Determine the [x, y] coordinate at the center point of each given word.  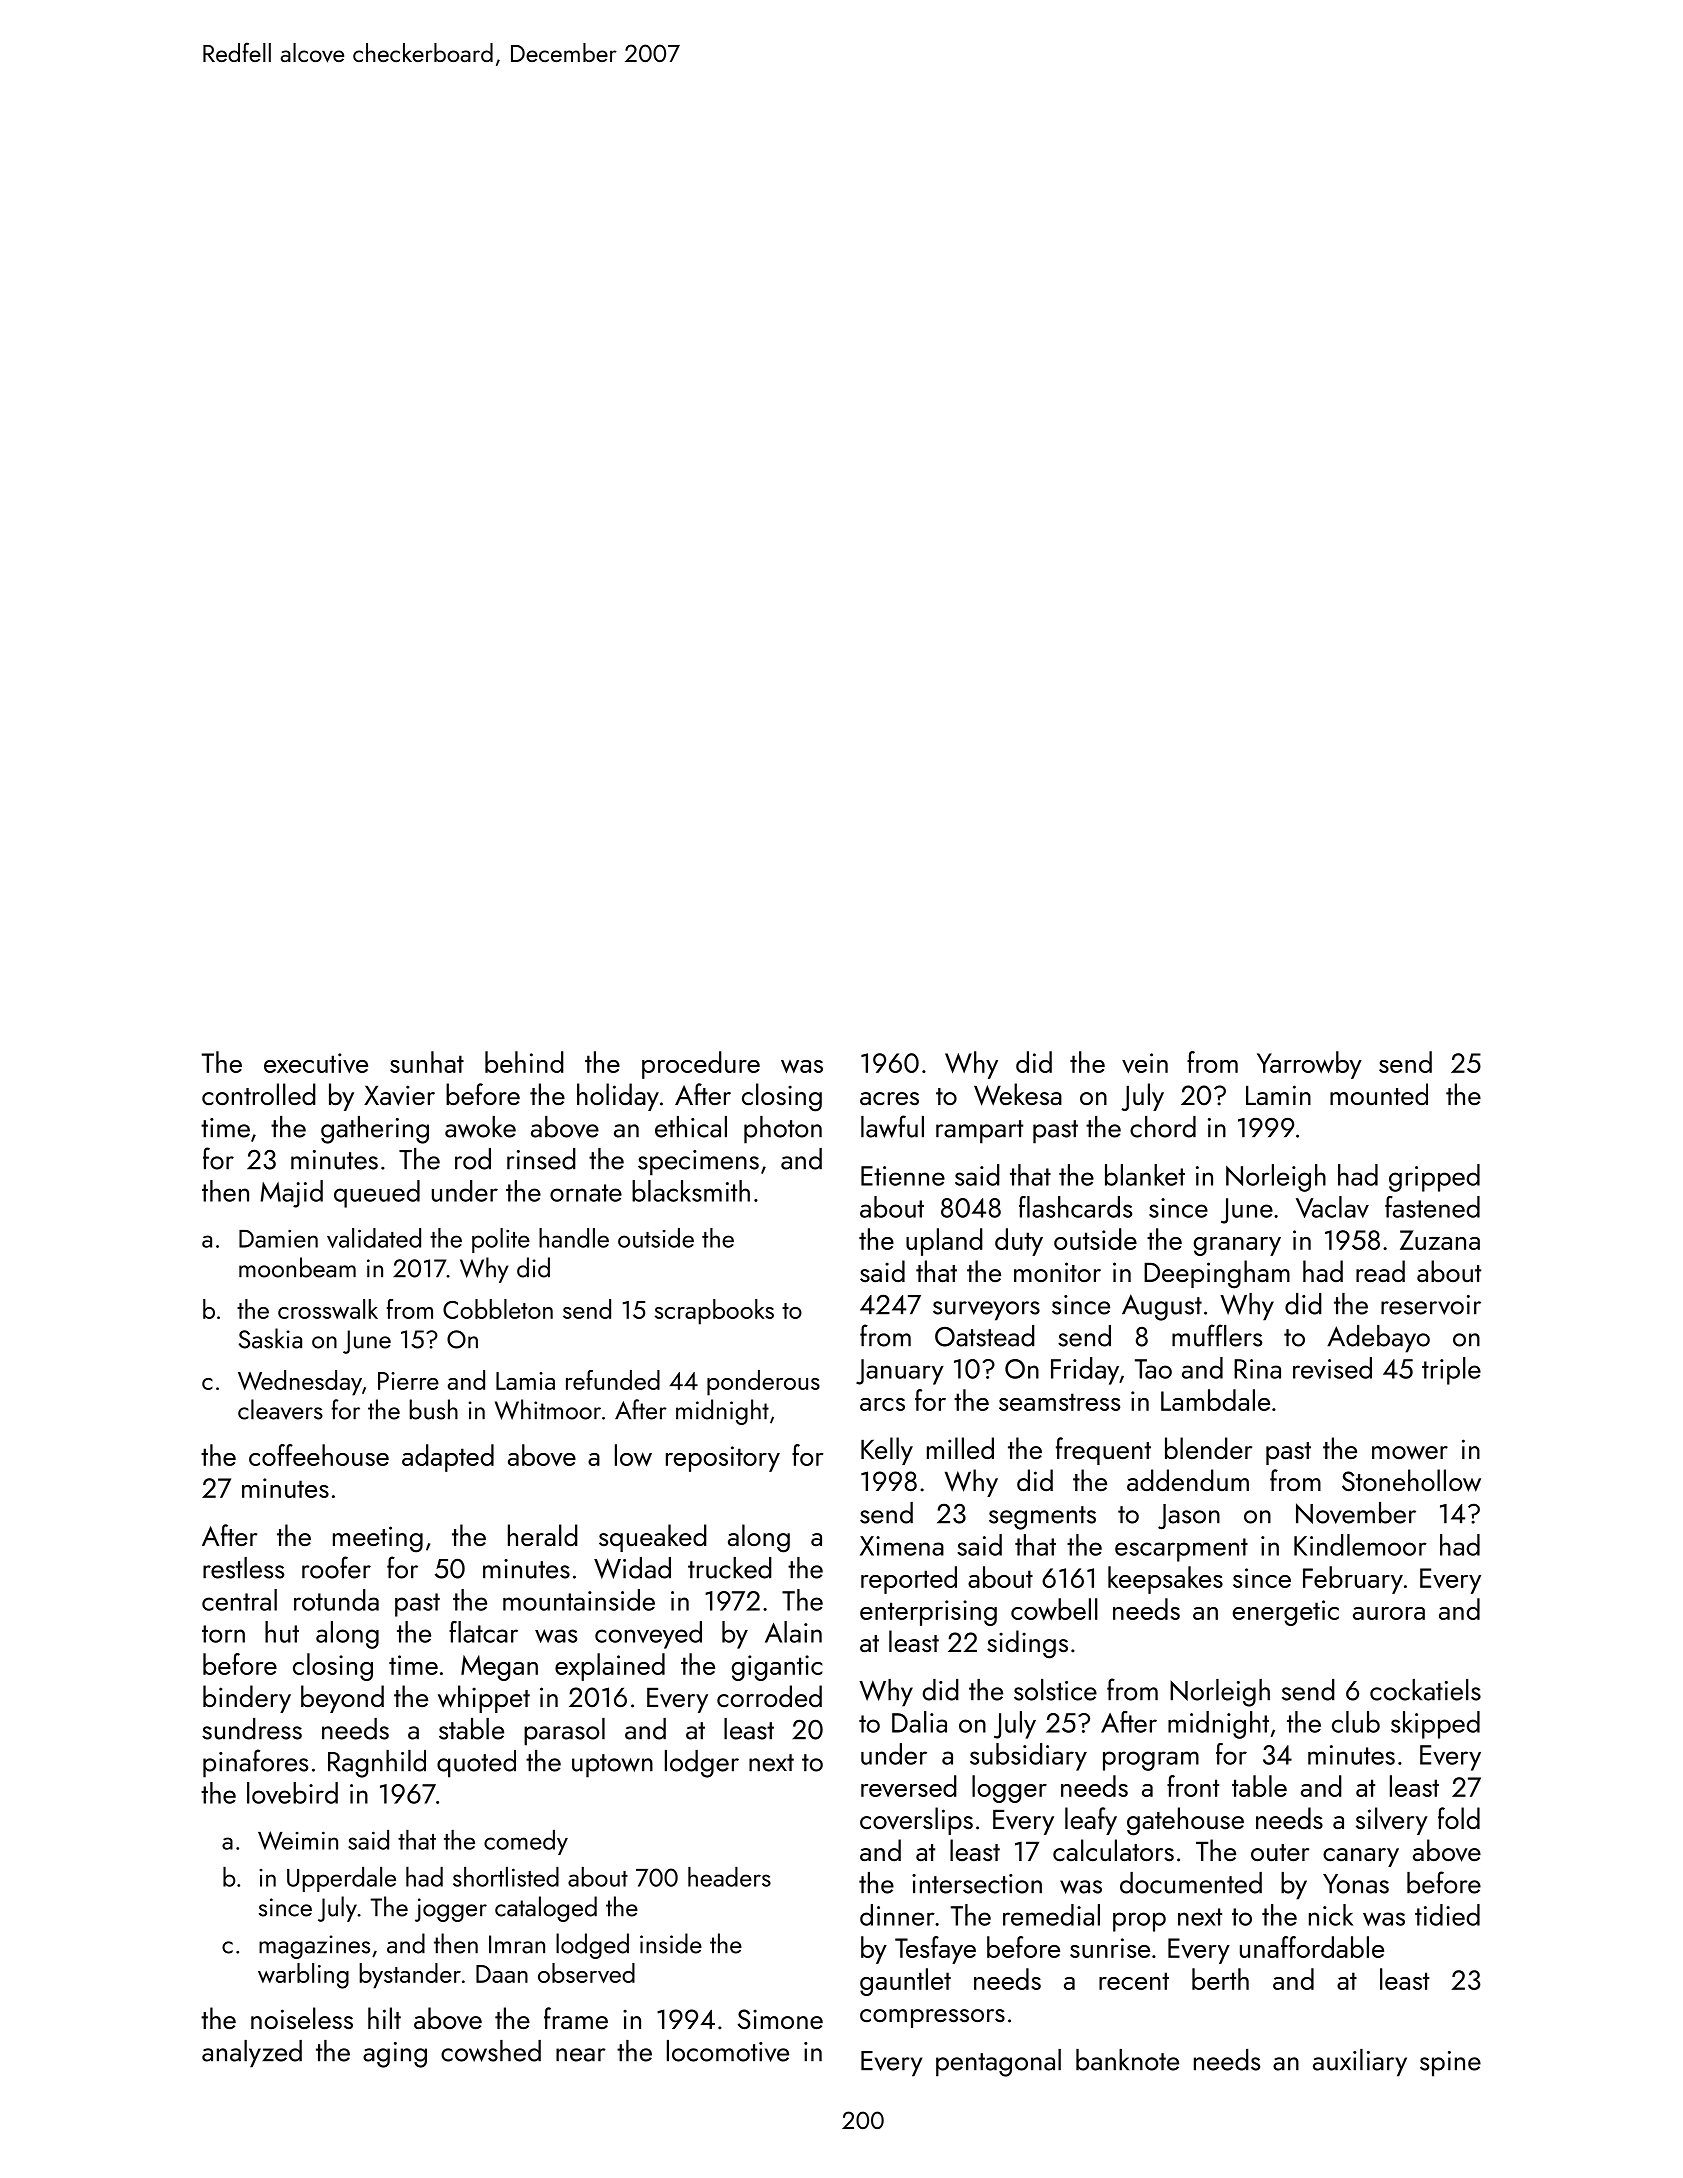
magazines [314, 1947]
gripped [1434, 1178]
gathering [375, 1130]
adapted [448, 1458]
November [1356, 1513]
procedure [701, 1065]
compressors [932, 2018]
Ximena [902, 1546]
